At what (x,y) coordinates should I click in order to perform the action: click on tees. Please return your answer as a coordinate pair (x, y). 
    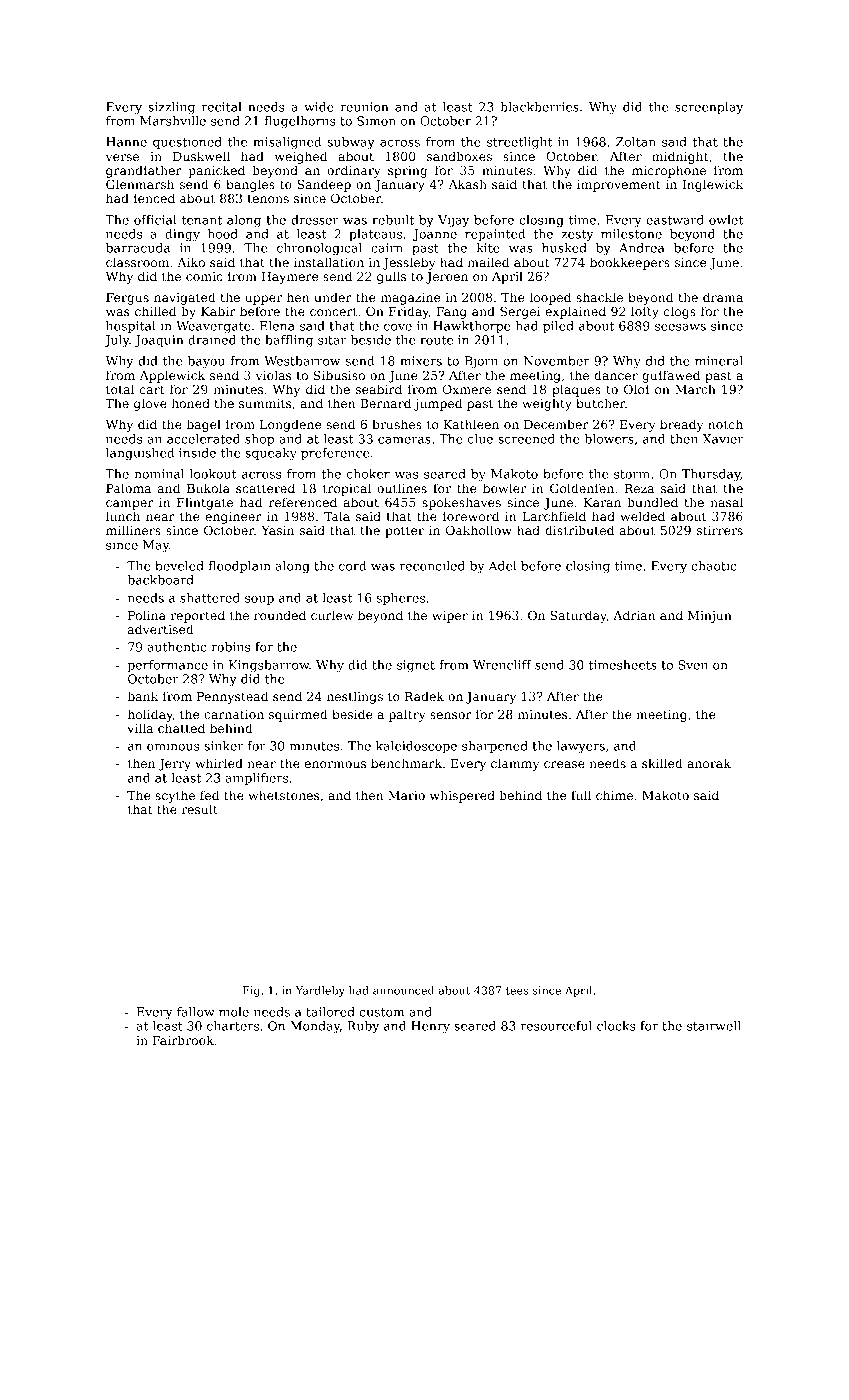
    Looking at the image, I should click on (517, 991).
